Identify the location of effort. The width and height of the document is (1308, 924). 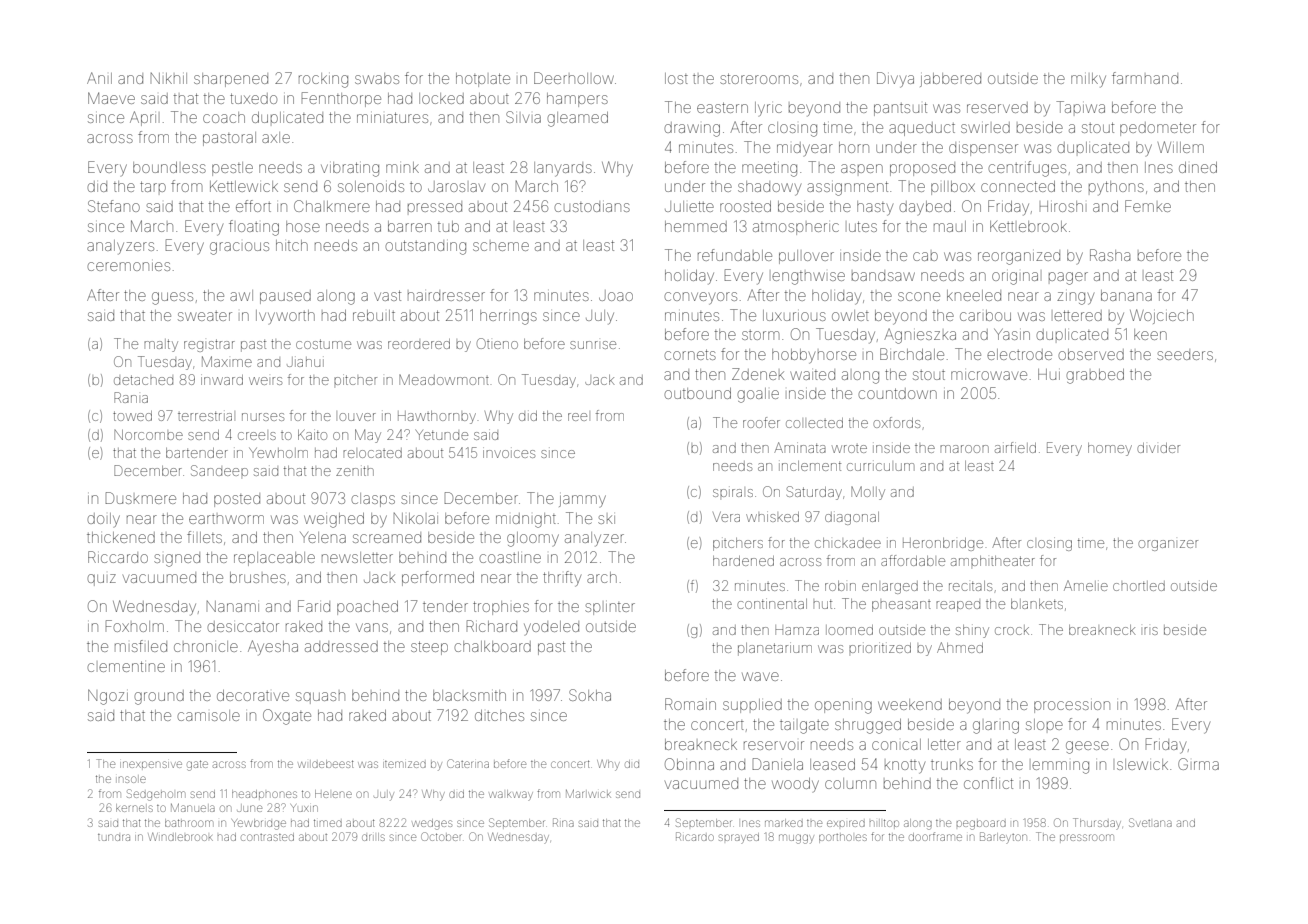
(253, 206).
